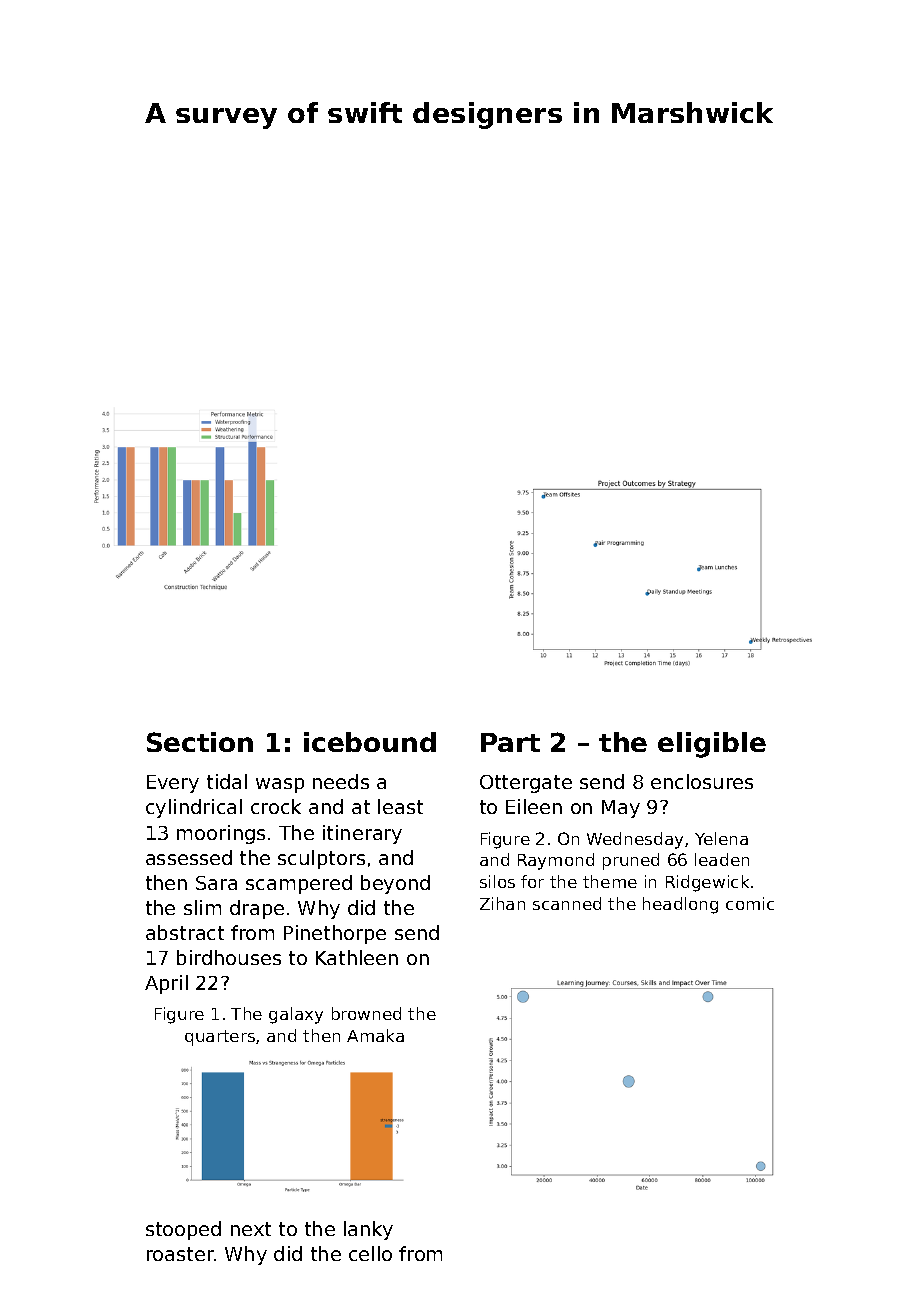 This screenshot has height=1314, width=924. I want to click on comic, so click(750, 903).
